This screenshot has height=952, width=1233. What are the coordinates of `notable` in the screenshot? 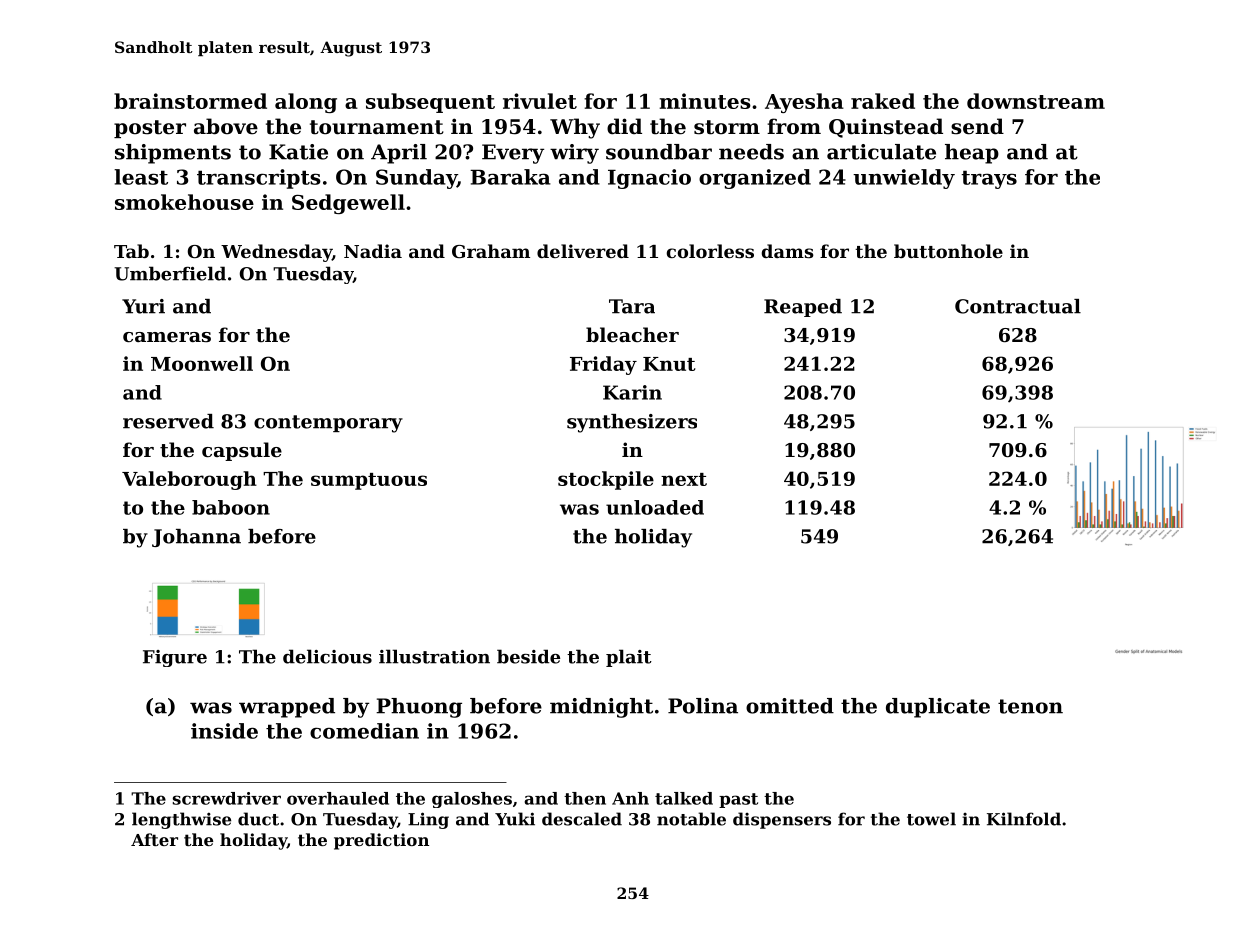 It's located at (691, 819).
